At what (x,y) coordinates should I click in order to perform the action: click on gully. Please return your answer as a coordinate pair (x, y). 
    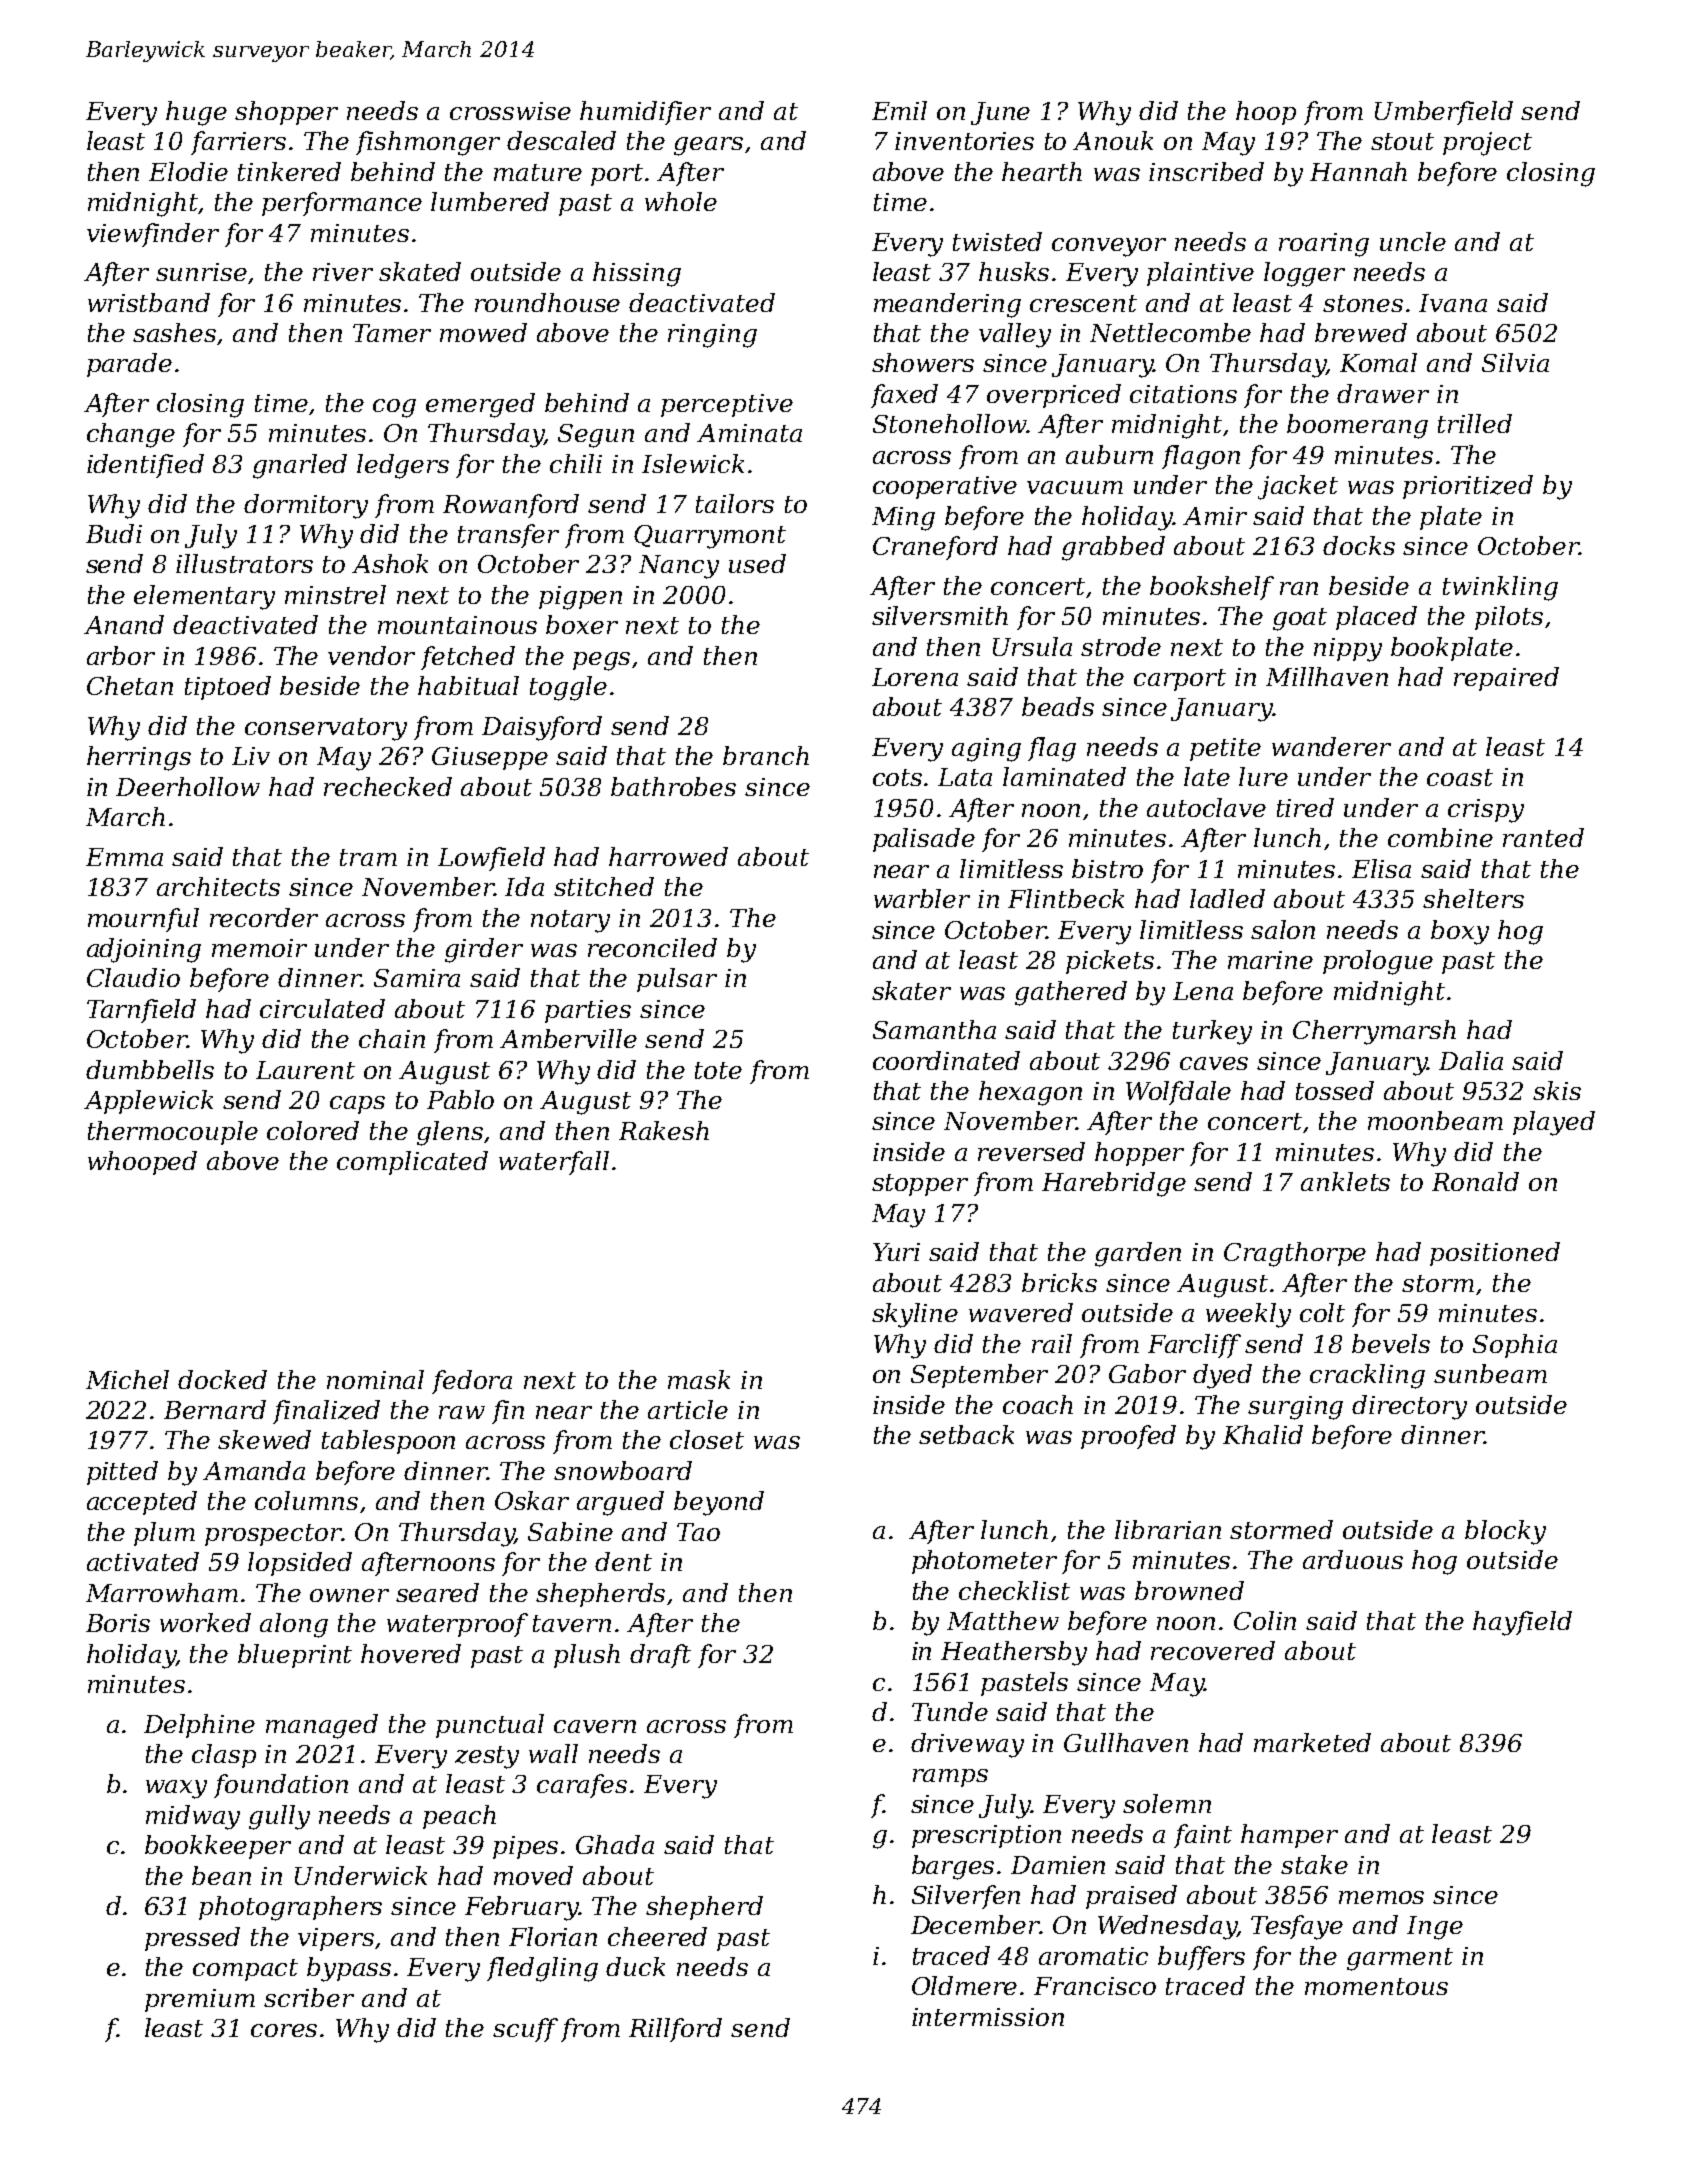
    Looking at the image, I should click on (279, 1817).
